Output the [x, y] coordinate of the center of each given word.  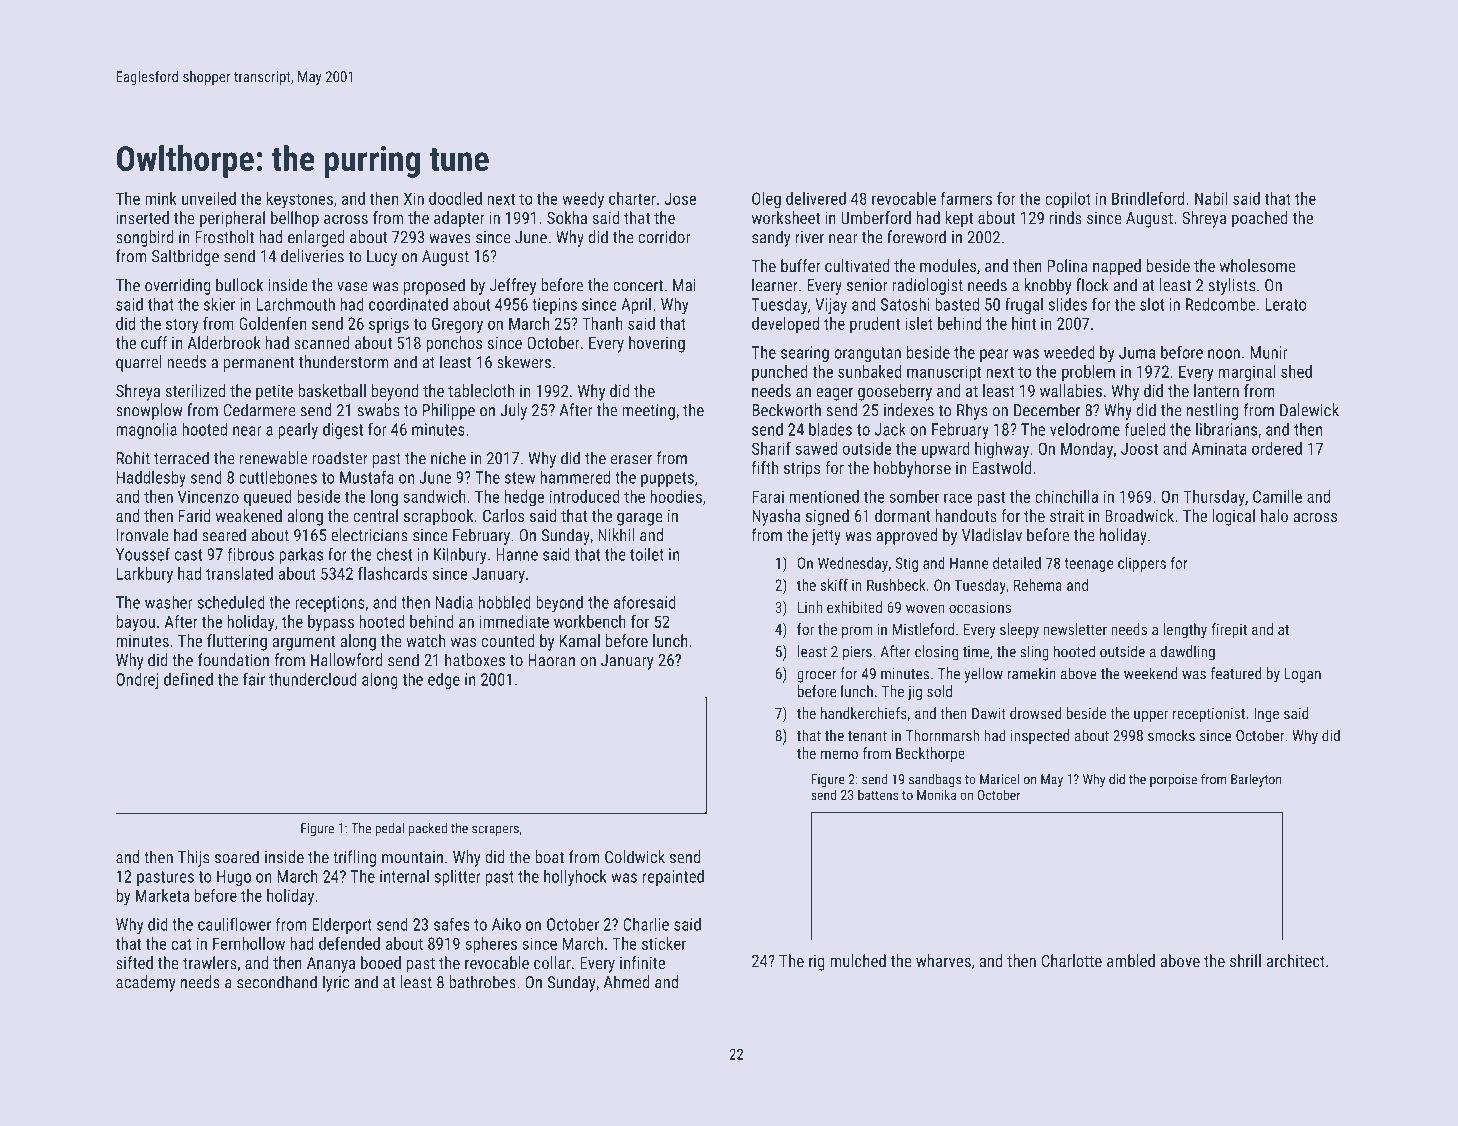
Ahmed [627, 982]
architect [1296, 960]
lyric [336, 983]
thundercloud [313, 679]
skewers [524, 362]
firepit [1229, 630]
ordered [1277, 448]
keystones [300, 200]
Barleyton [1256, 780]
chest [394, 554]
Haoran [551, 660]
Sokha [567, 217]
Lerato [1286, 304]
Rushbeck [896, 585]
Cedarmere [260, 410]
